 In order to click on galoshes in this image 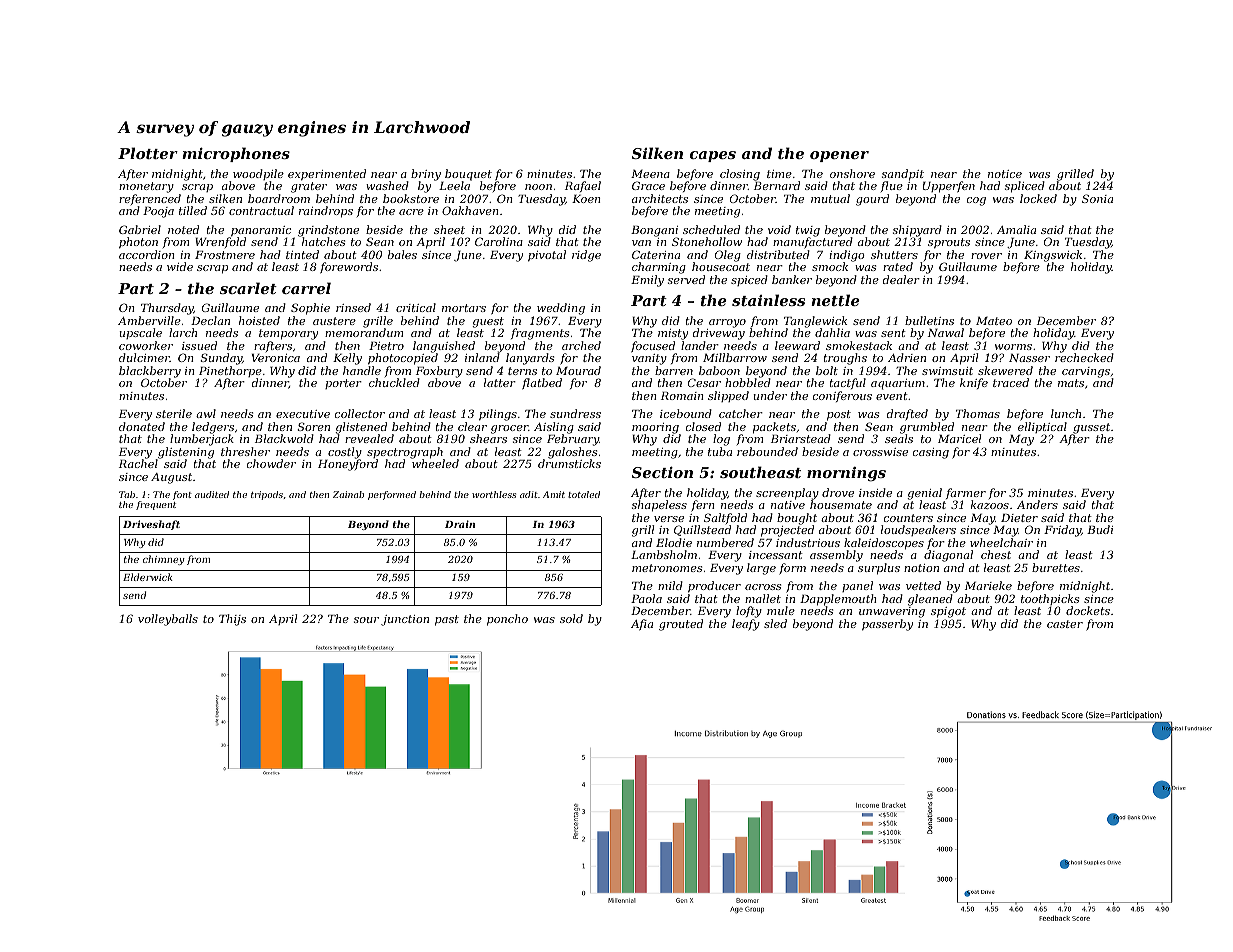, I will do `click(572, 453)`.
